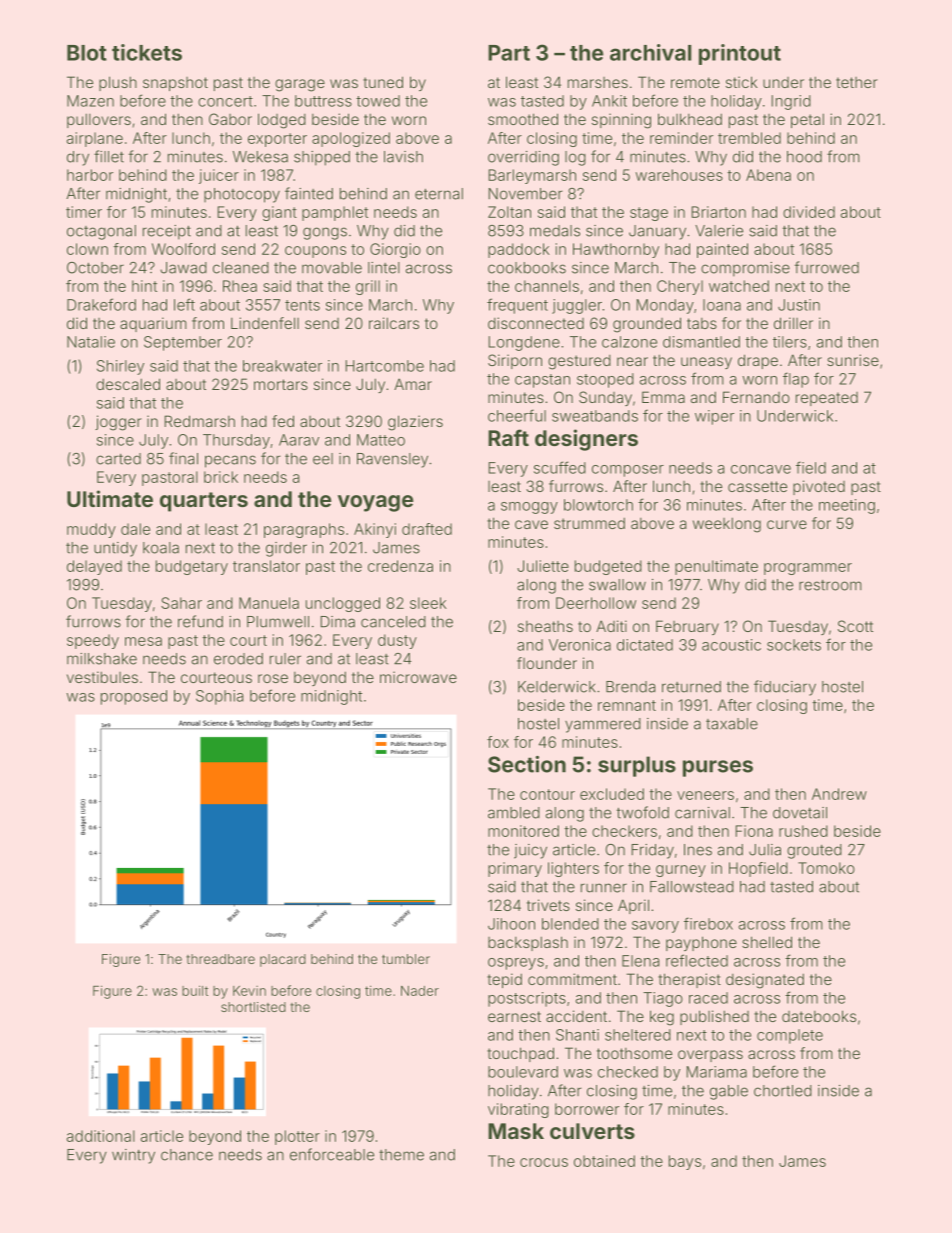 This screenshot has height=1233, width=952. What do you see at coordinates (102, 659) in the screenshot?
I see `milkshake` at bounding box center [102, 659].
